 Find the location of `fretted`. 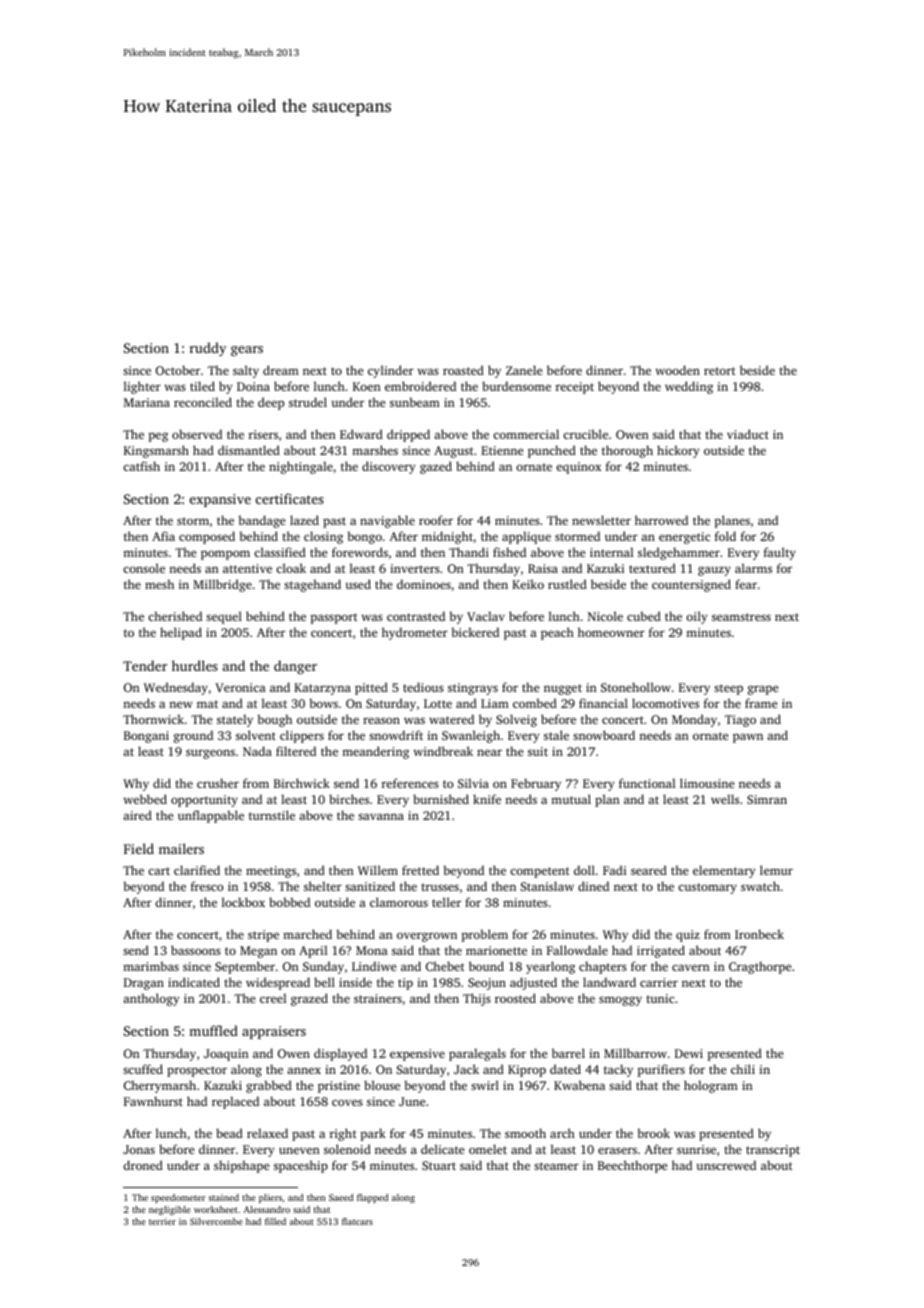

fretted is located at coordinates (420, 870).
